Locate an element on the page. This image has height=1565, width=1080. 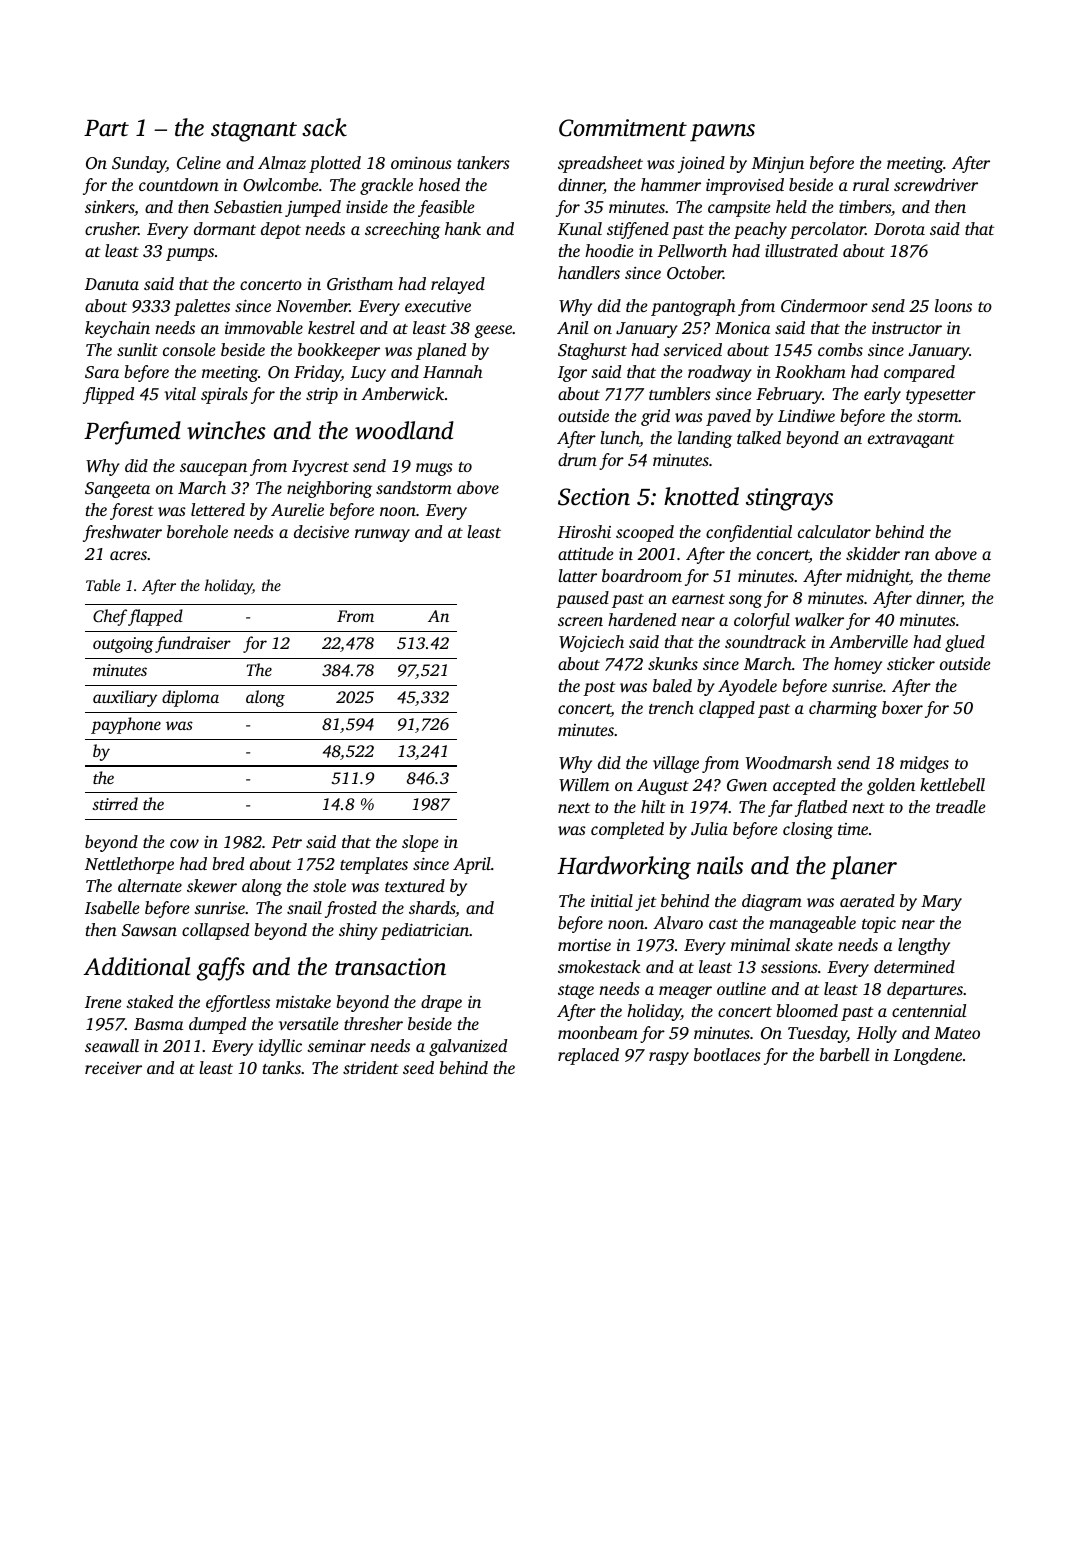
Additional is located at coordinates (136, 966).
